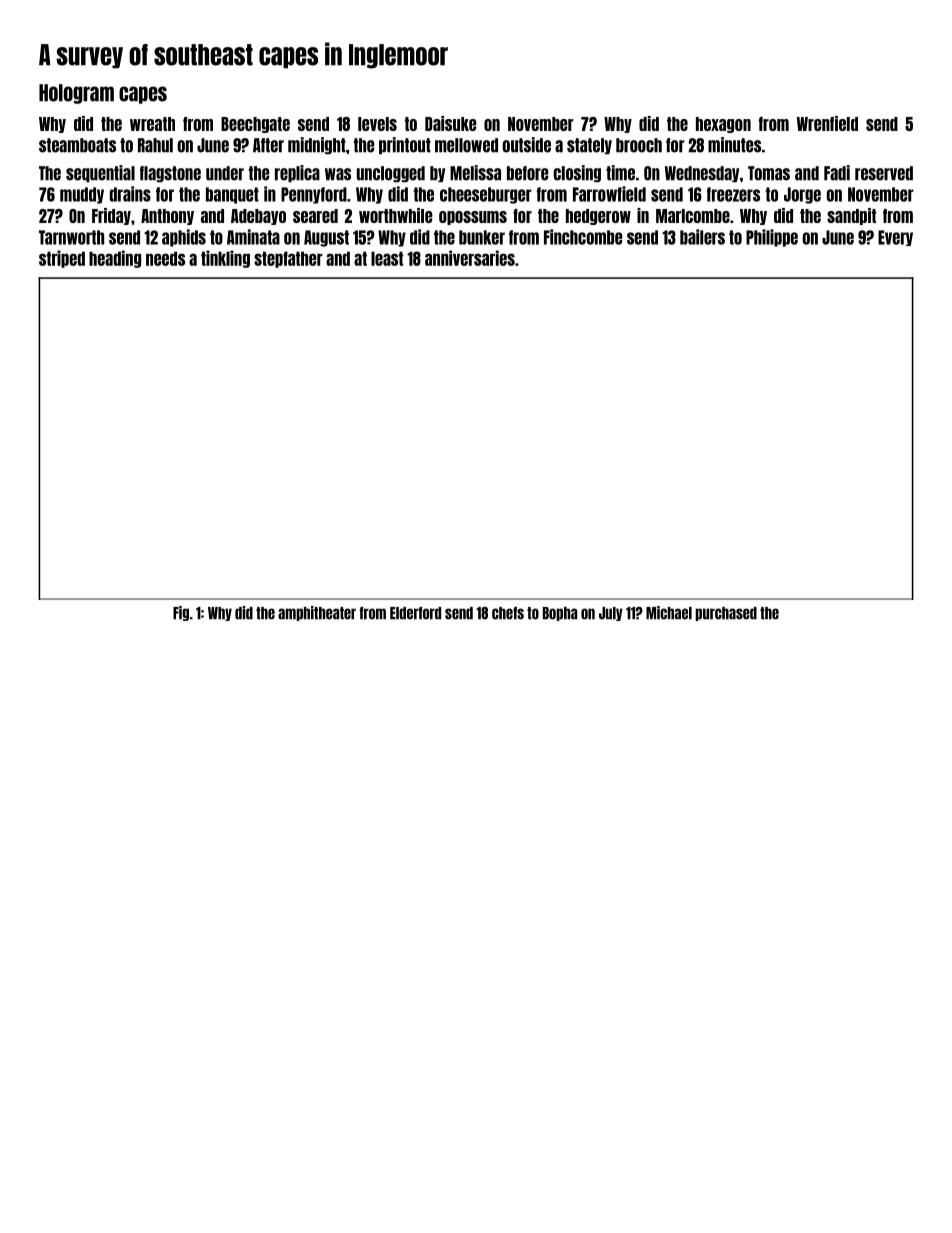 The height and width of the document is (1233, 952). What do you see at coordinates (181, 613) in the document?
I see `Fig` at bounding box center [181, 613].
